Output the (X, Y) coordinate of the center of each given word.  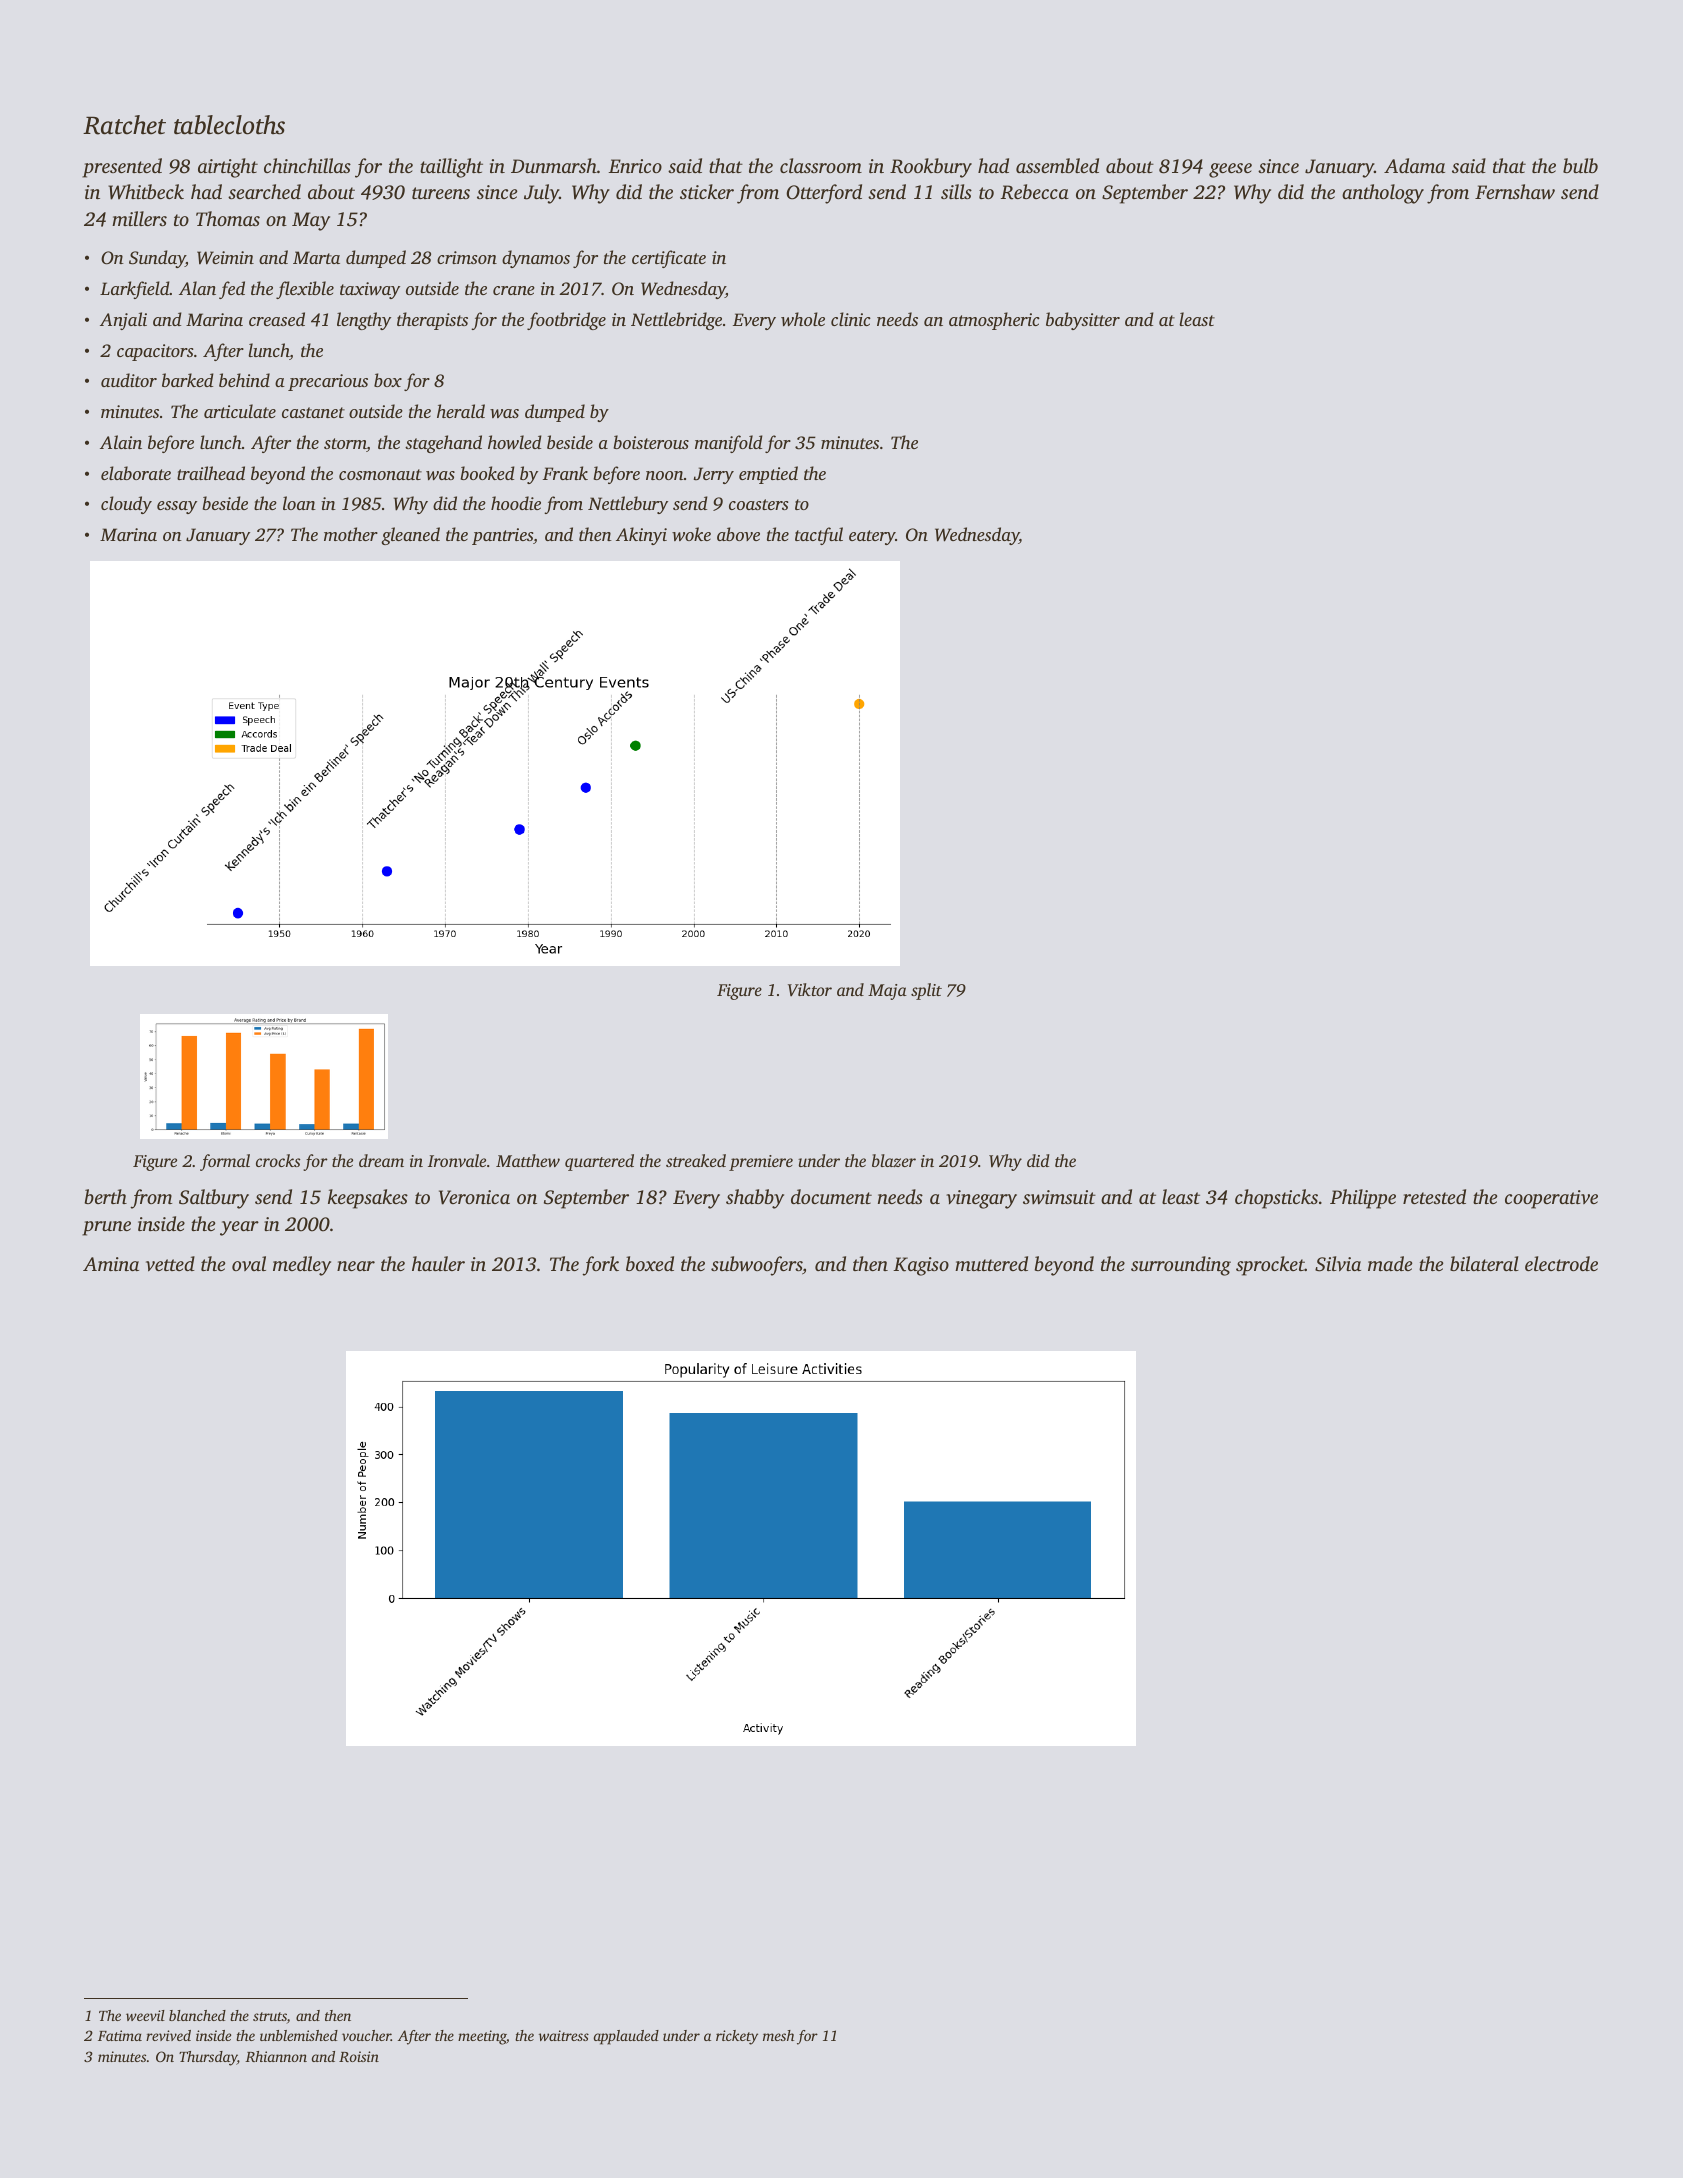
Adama (1414, 165)
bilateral (1484, 1263)
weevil (145, 2015)
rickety (737, 2037)
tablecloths (229, 125)
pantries (502, 536)
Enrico (635, 166)
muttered (991, 1263)
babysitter (1083, 321)
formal (225, 1162)
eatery (872, 537)
